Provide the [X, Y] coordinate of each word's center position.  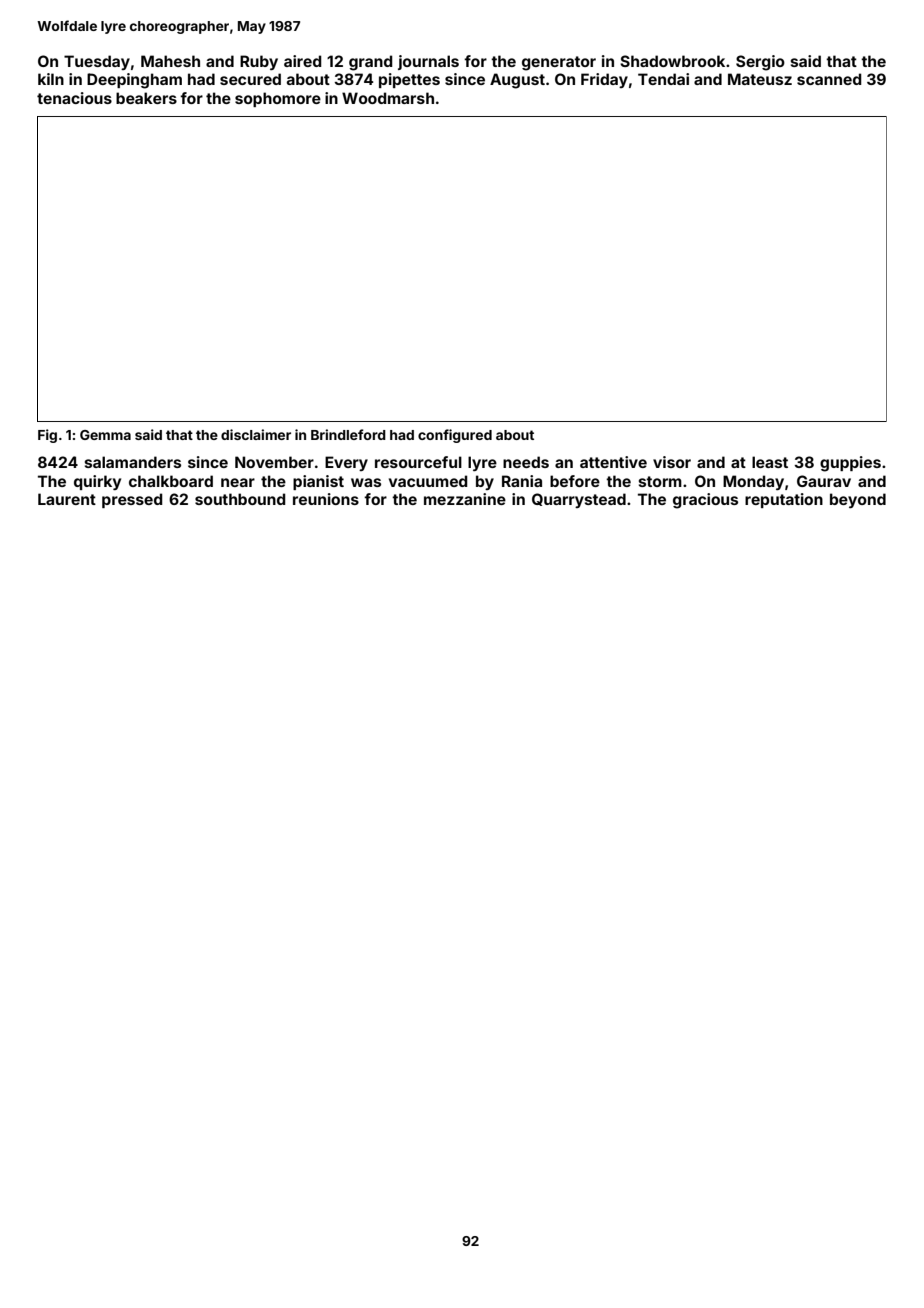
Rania [522, 481]
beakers [146, 98]
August [517, 81]
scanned [829, 79]
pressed [132, 500]
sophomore [278, 99]
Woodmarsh [388, 98]
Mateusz [760, 79]
